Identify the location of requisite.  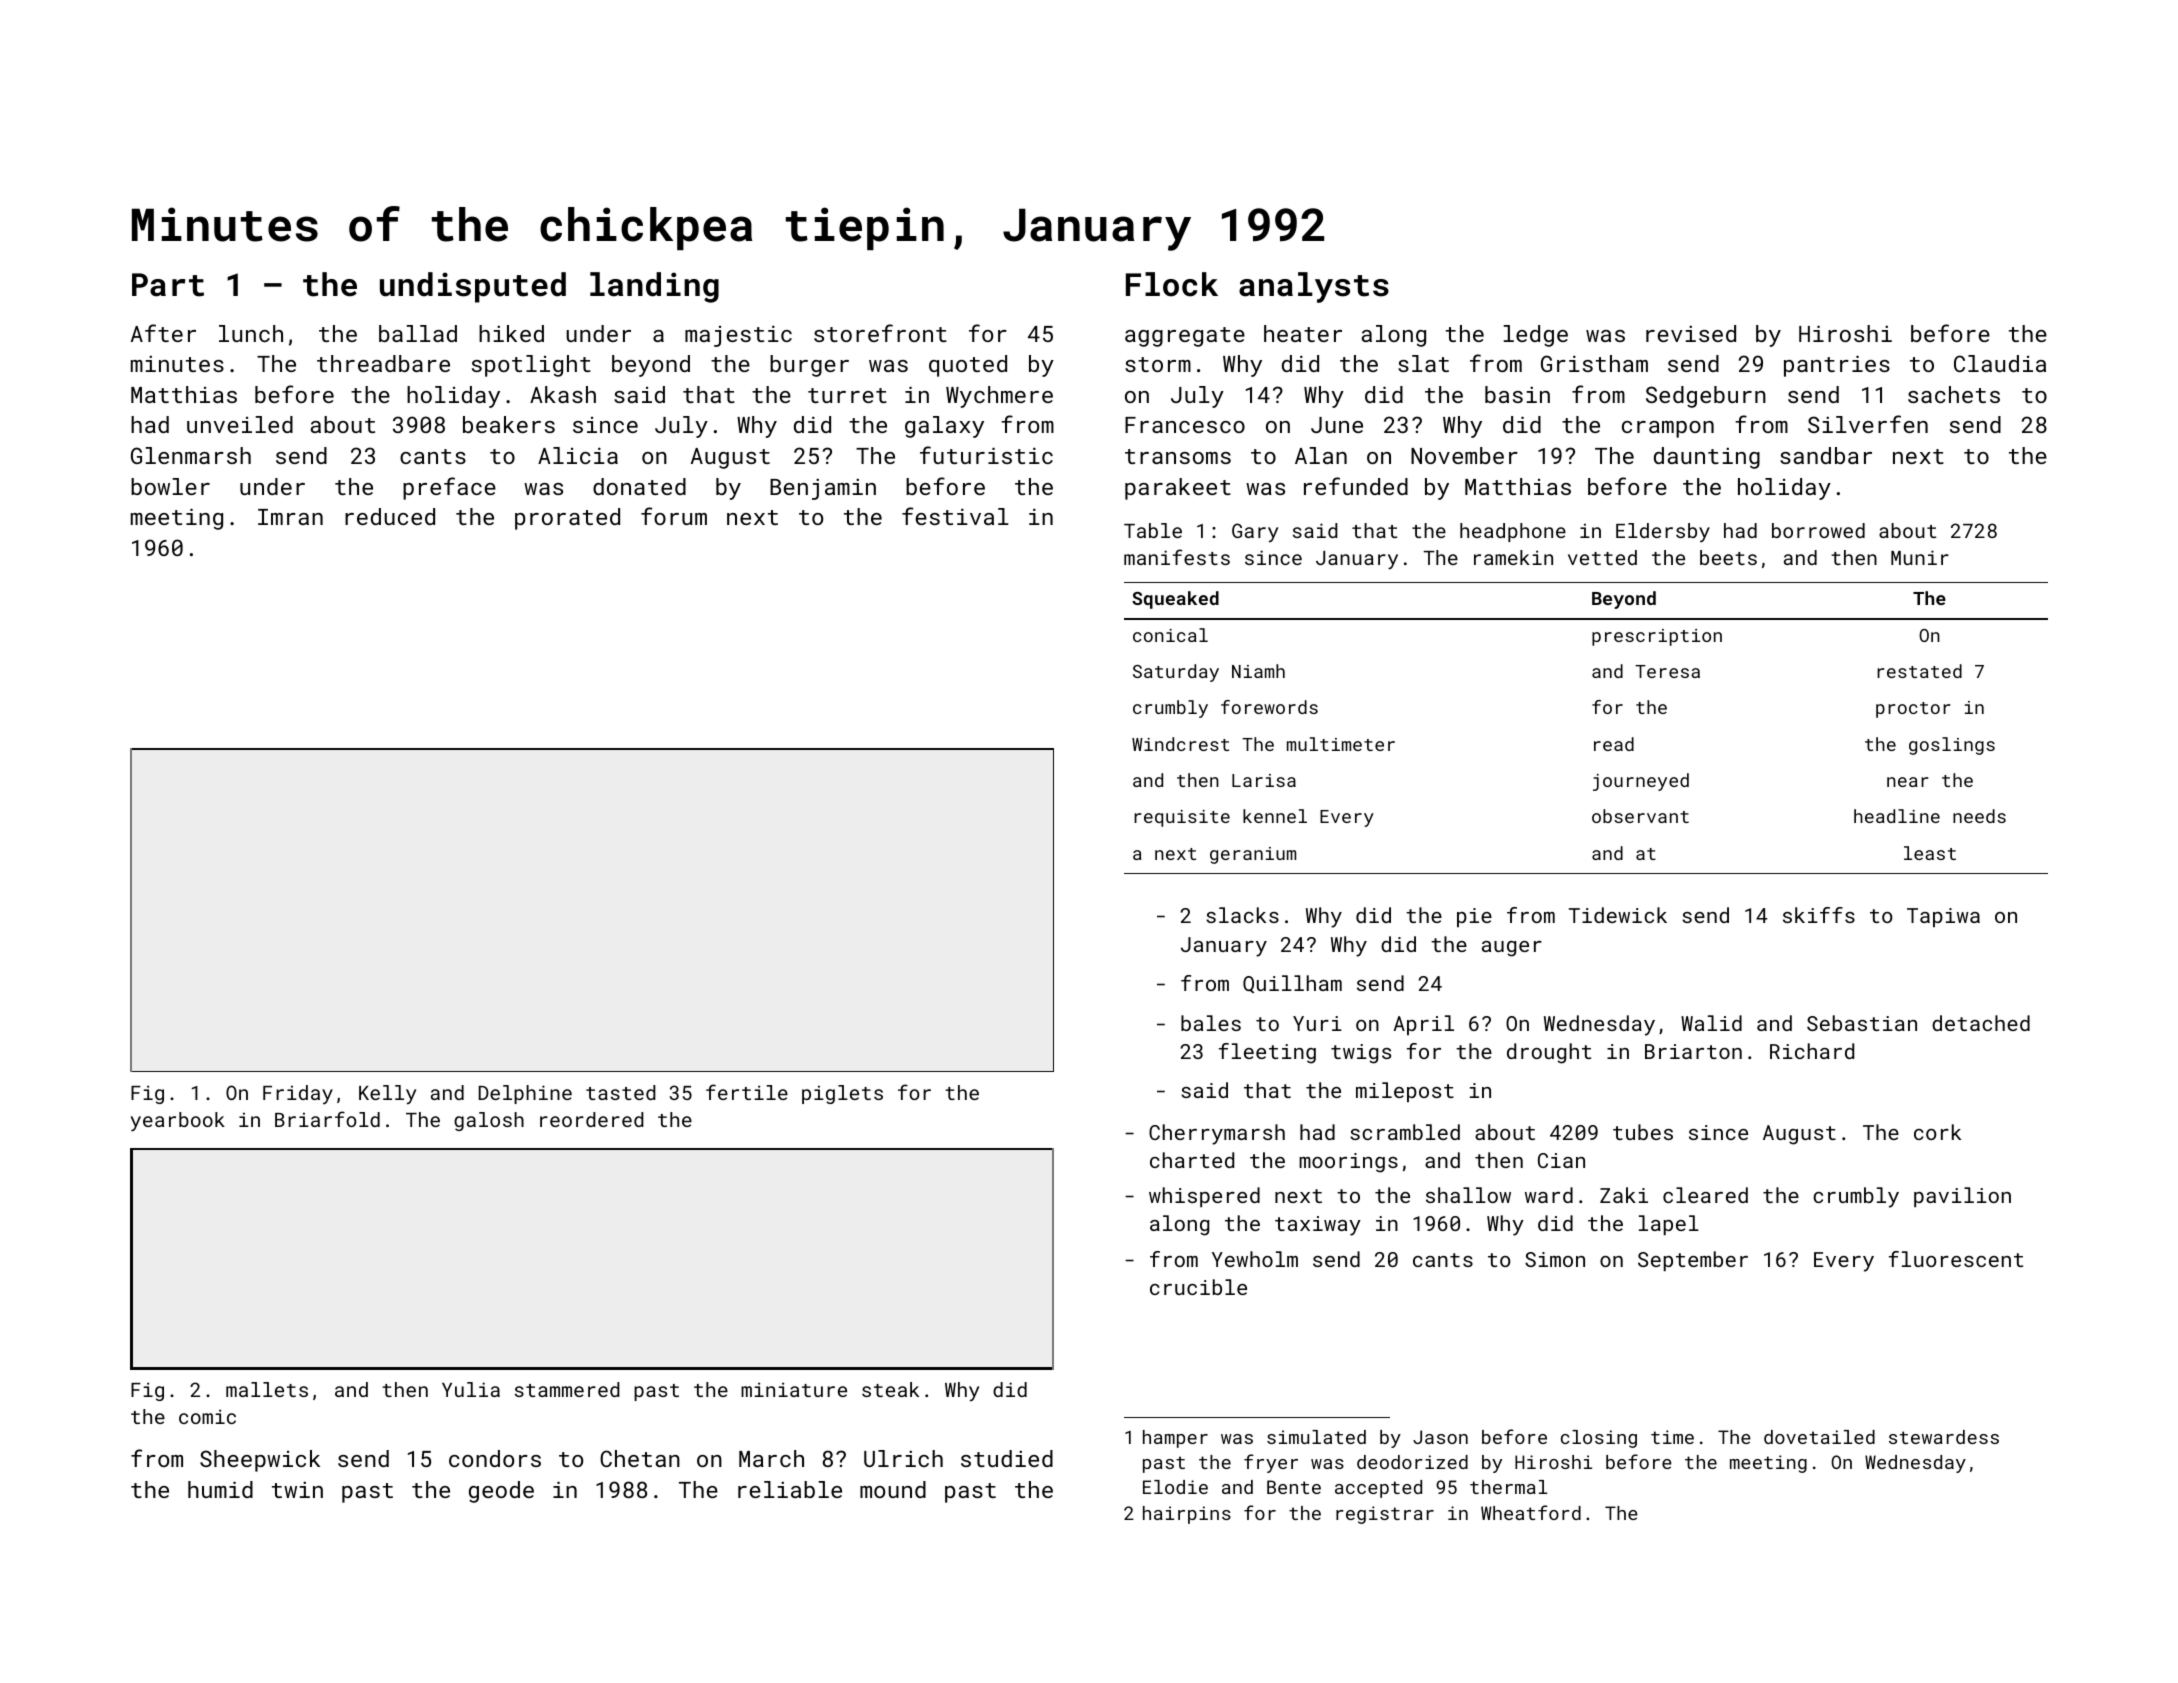
(1182, 818).
